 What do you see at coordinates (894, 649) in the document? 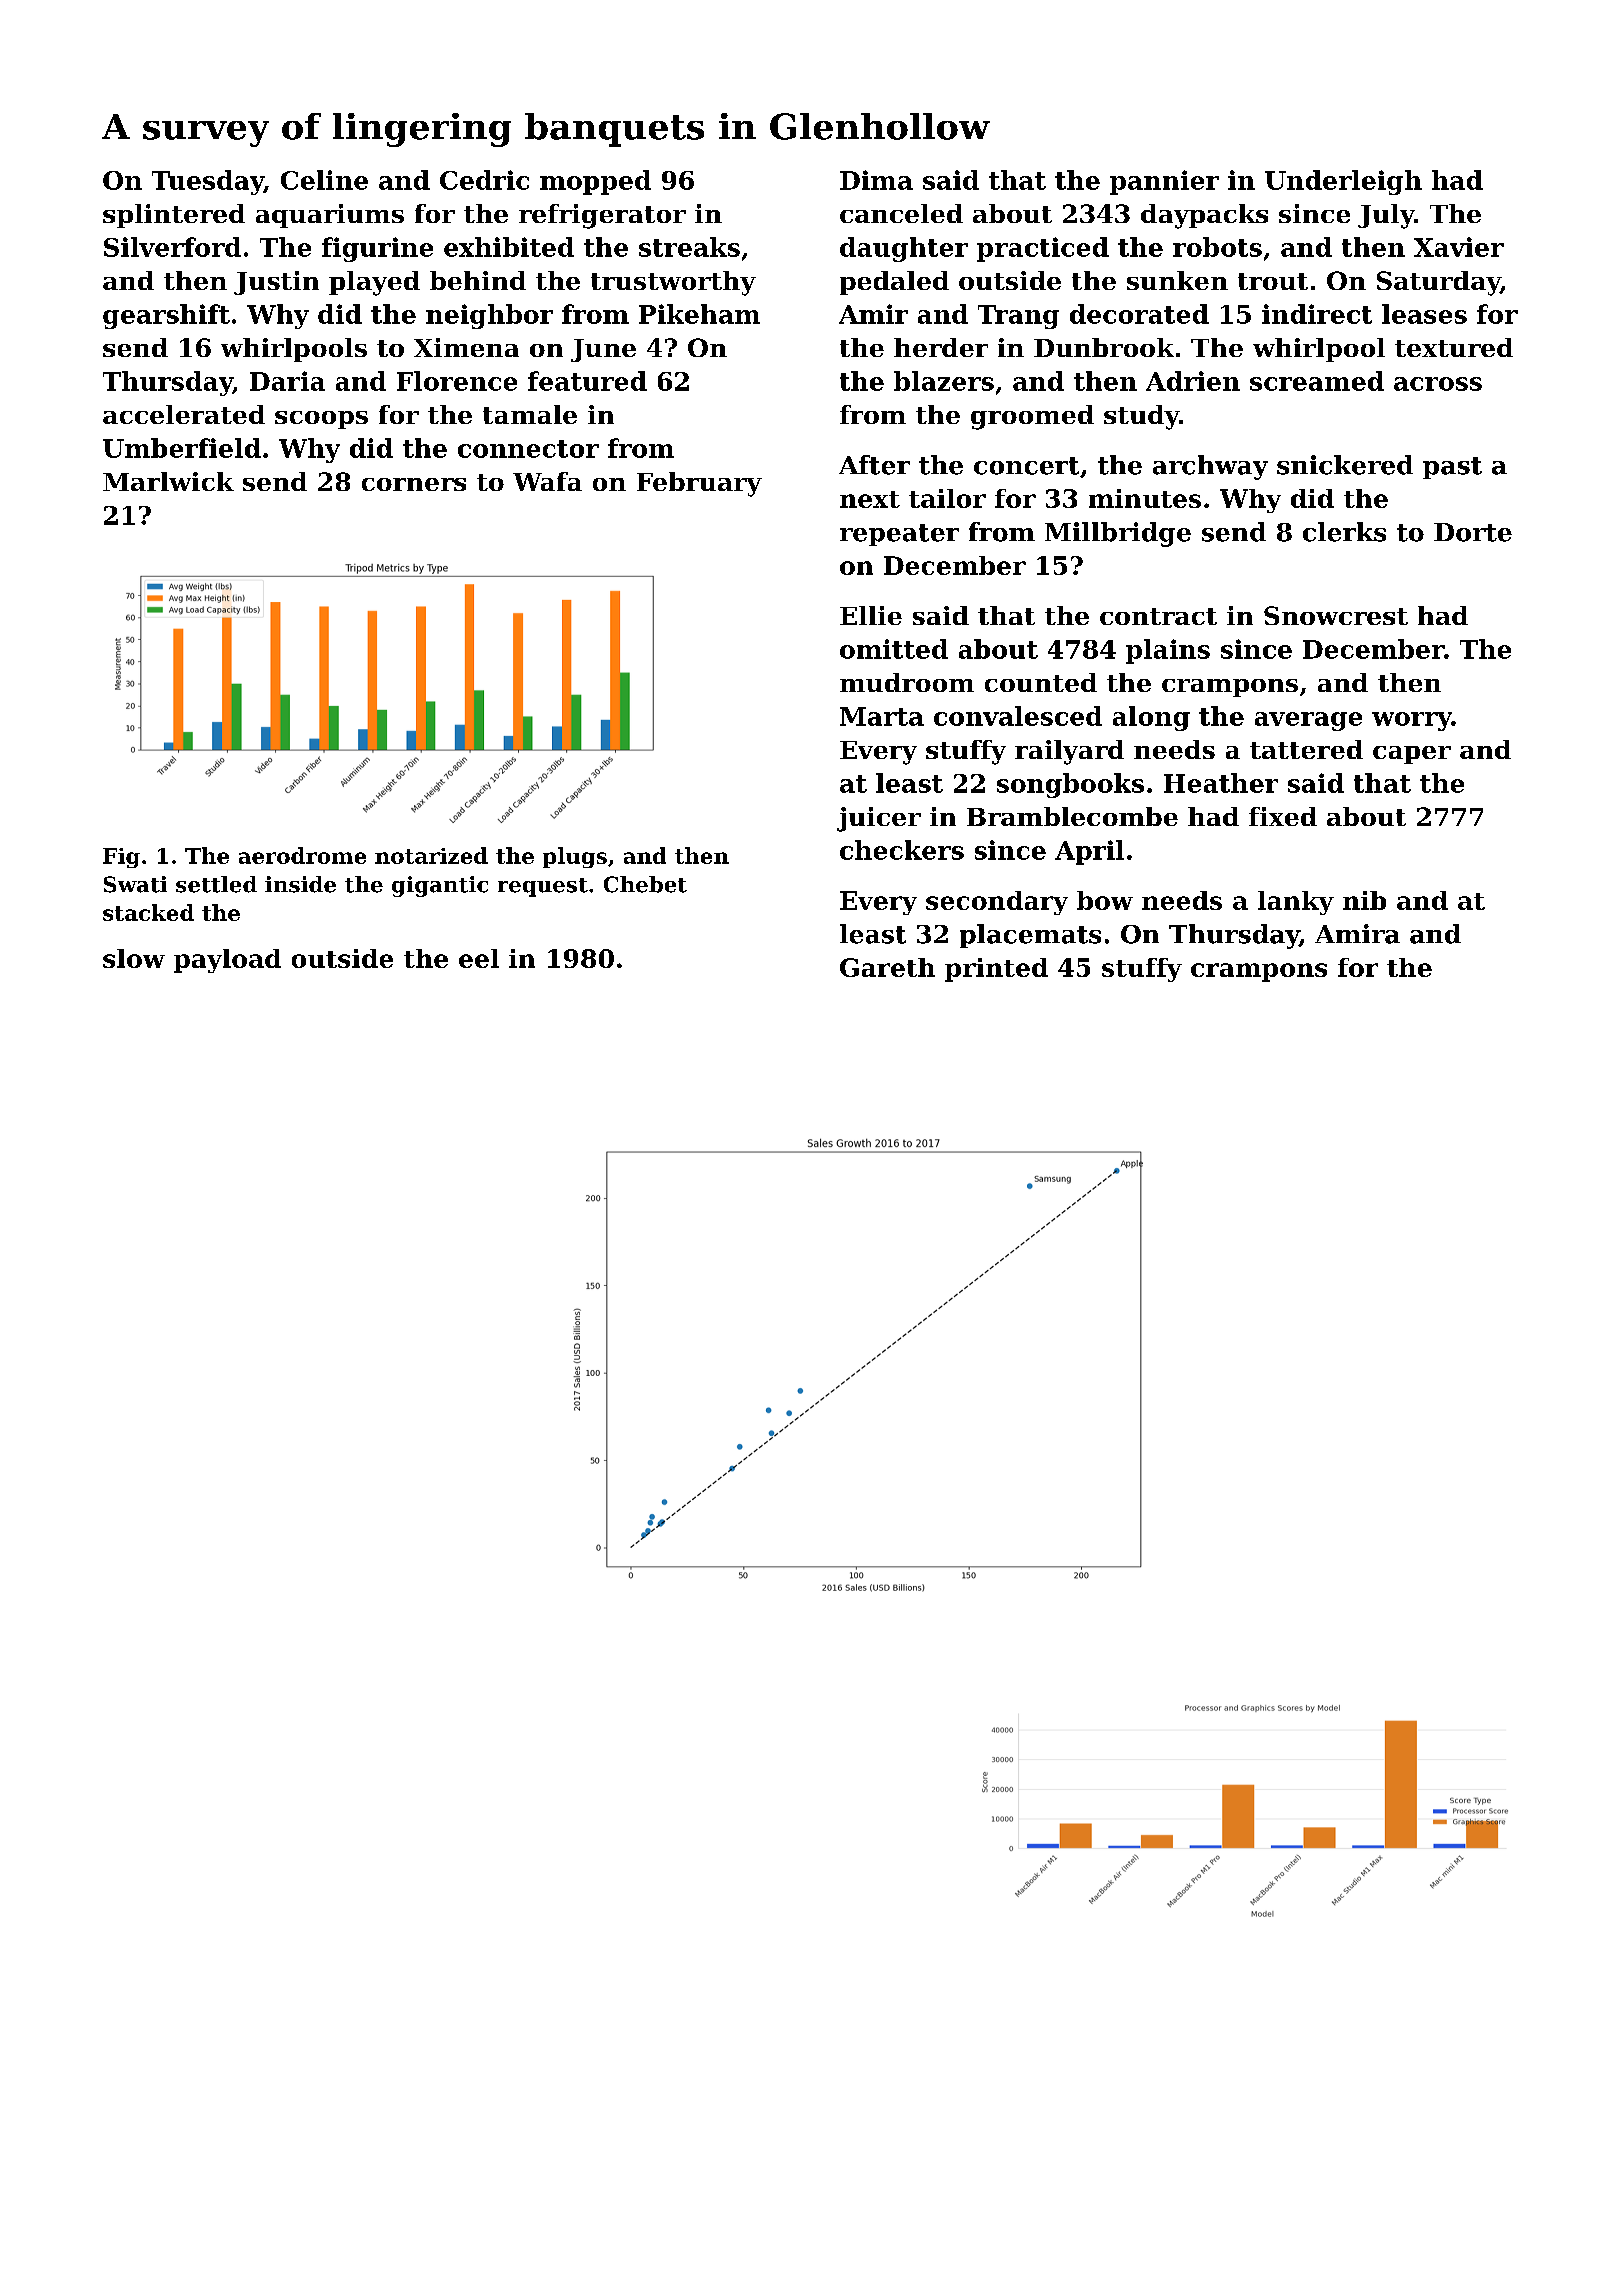
I see `omitted` at bounding box center [894, 649].
